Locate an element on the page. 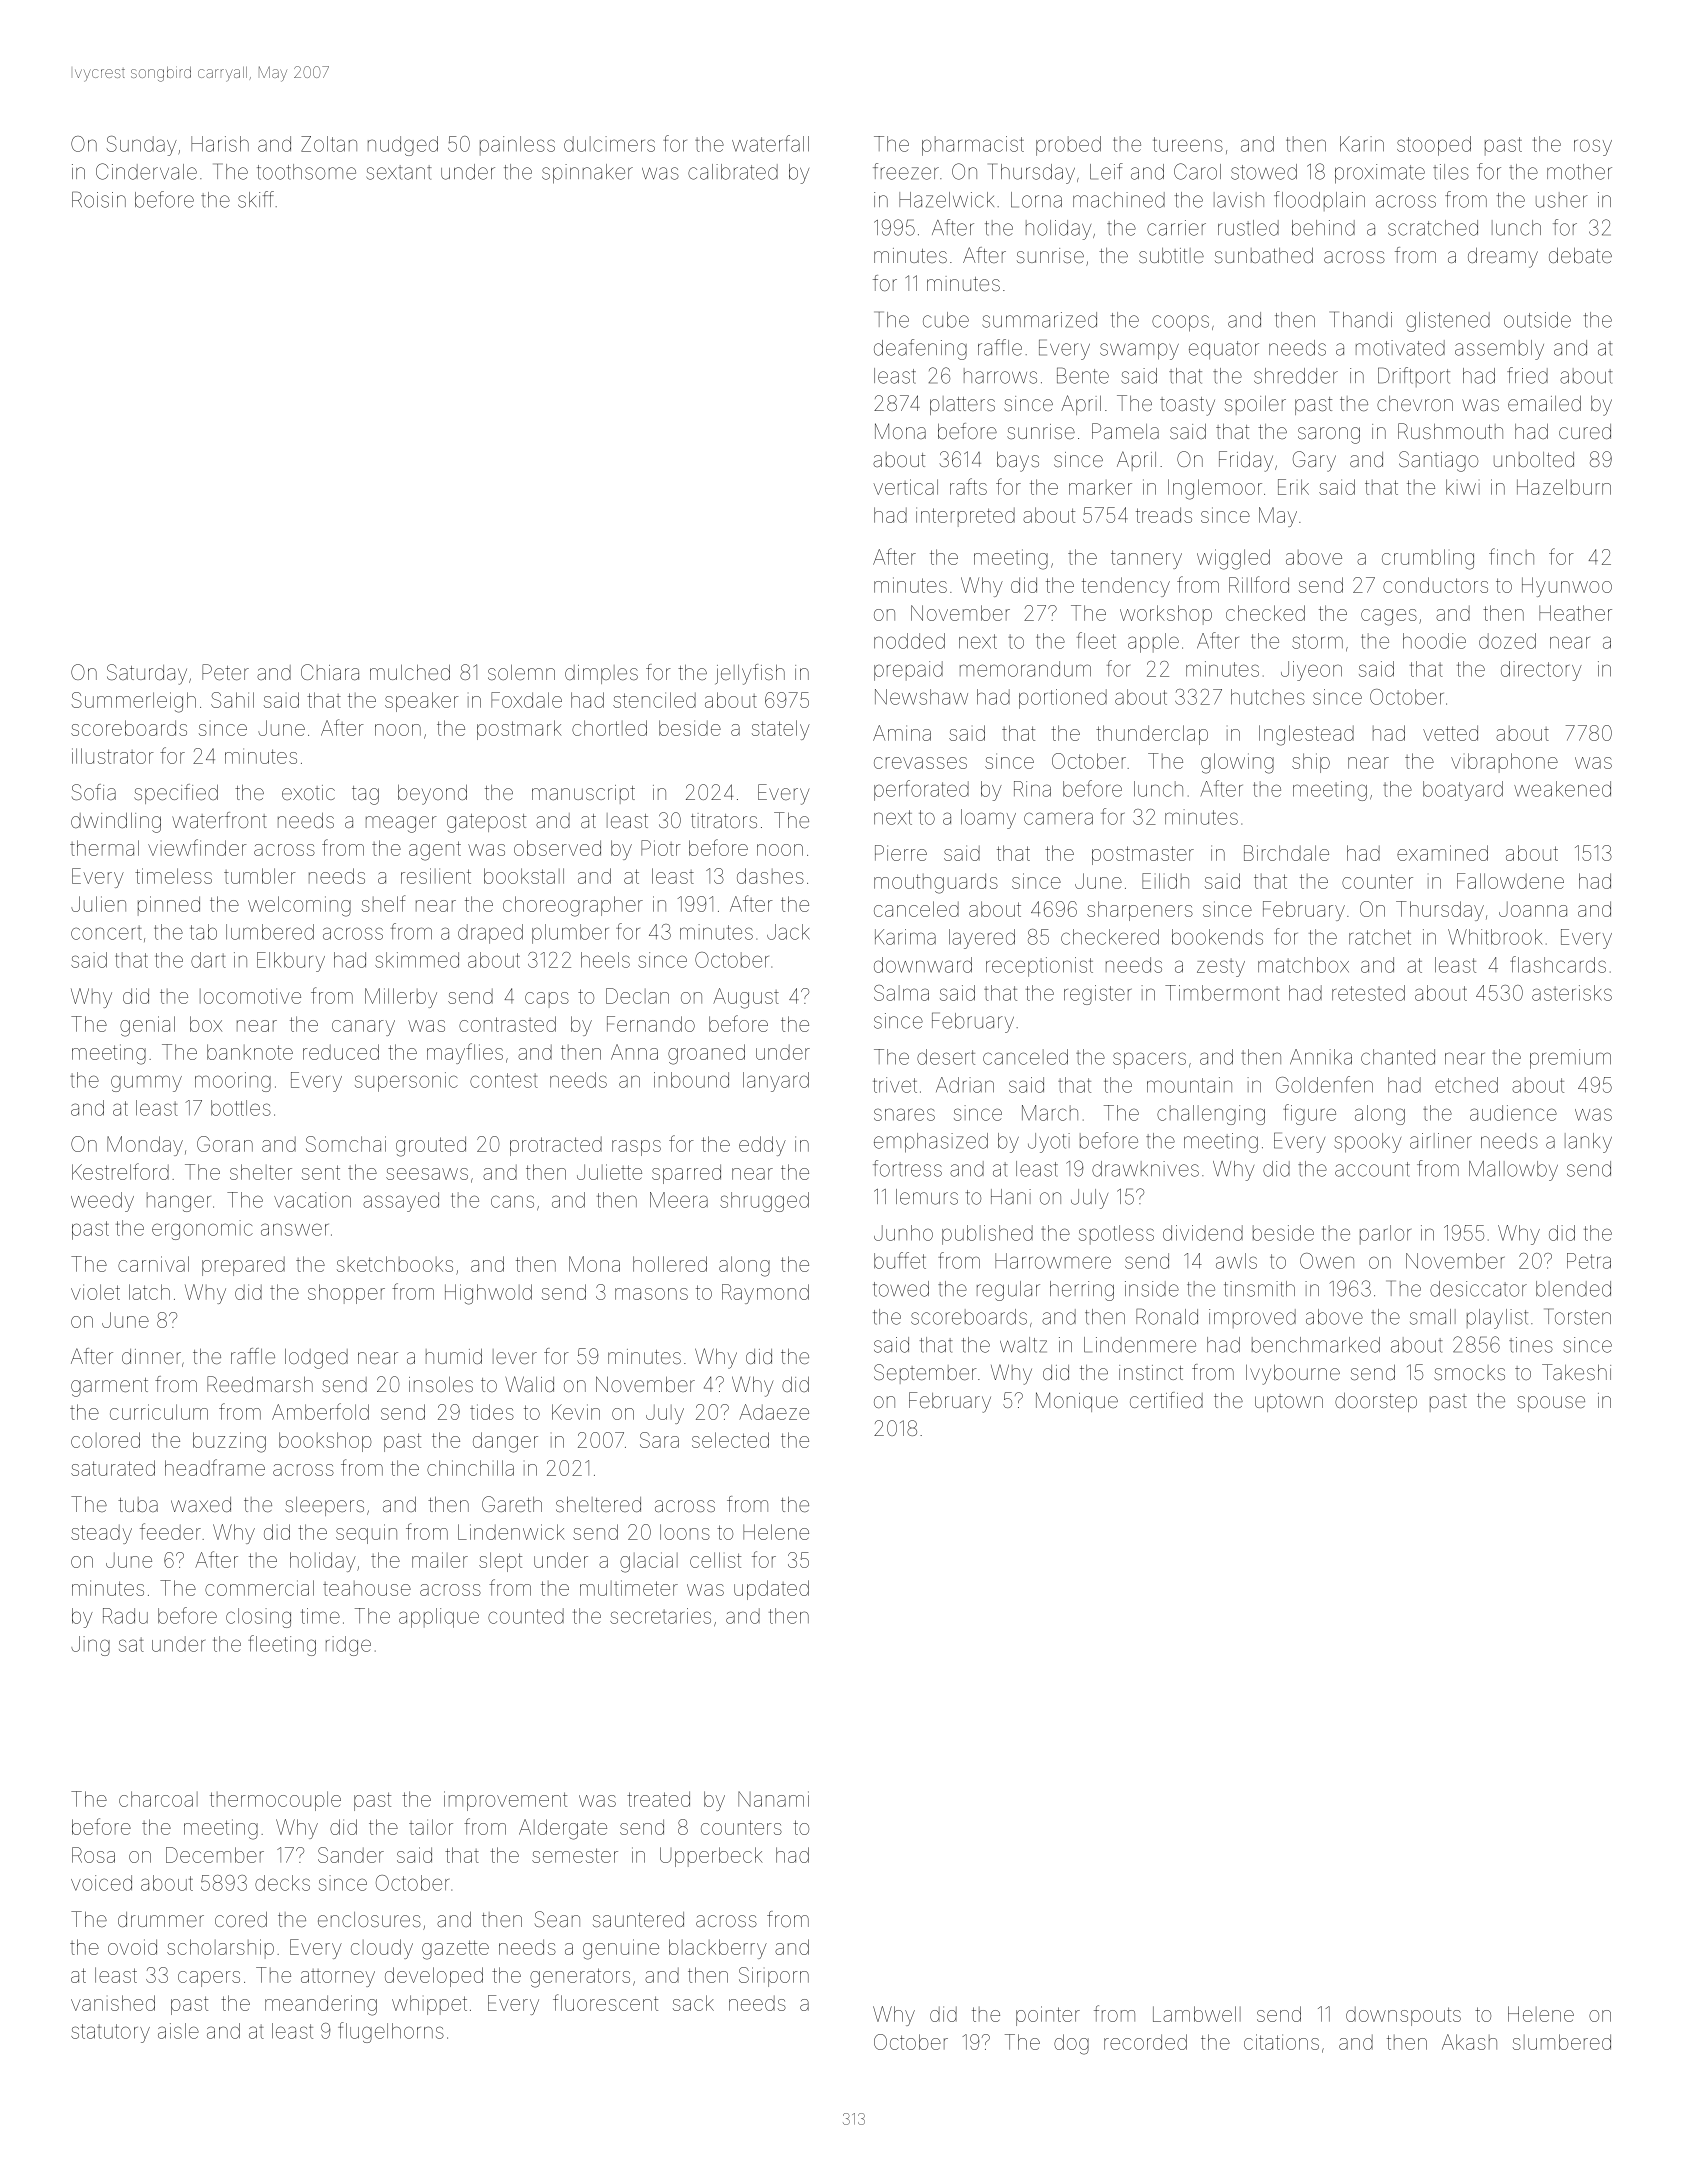  spinnaker is located at coordinates (587, 174).
